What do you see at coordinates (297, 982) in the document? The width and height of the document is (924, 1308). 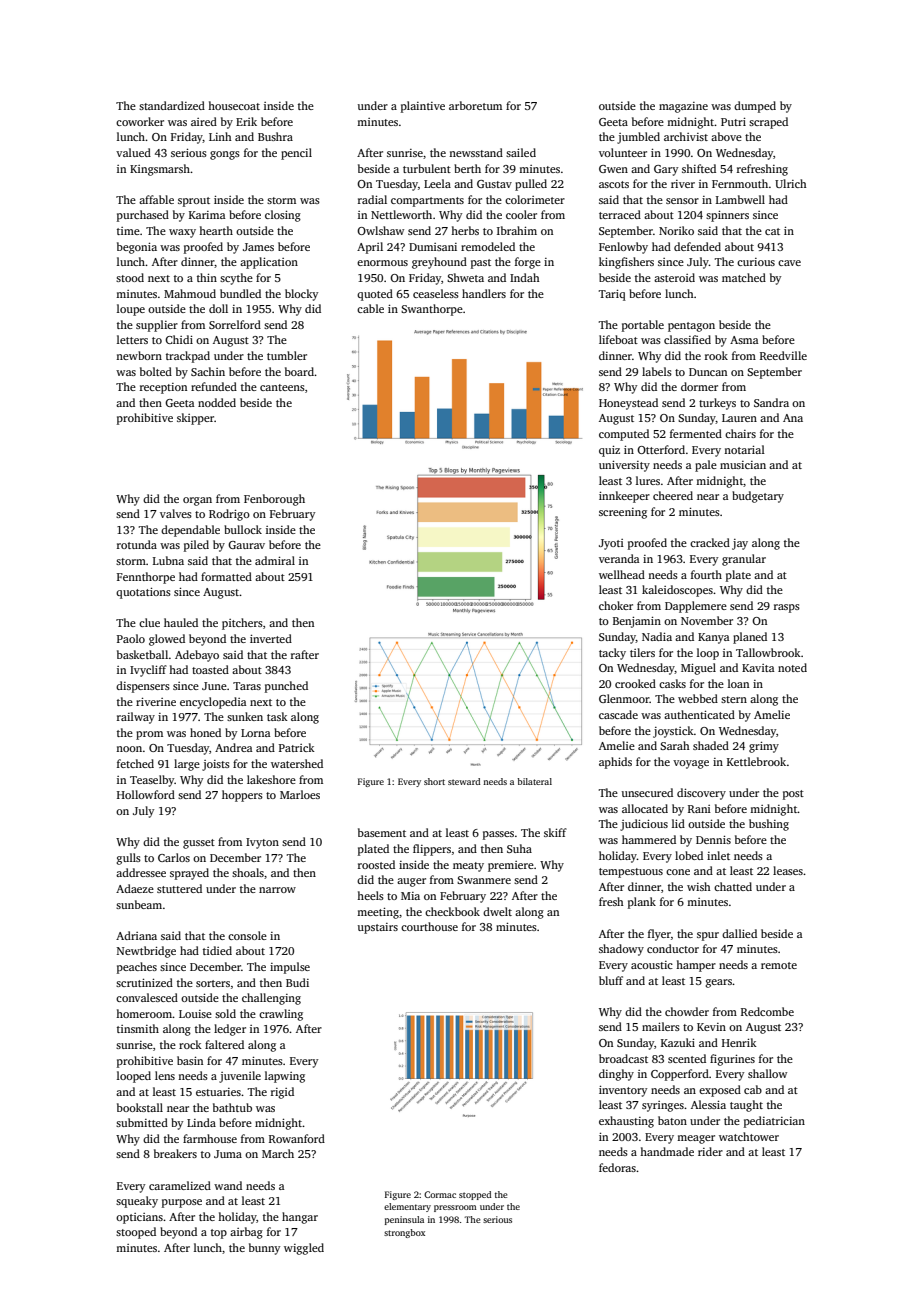 I see `Budi` at bounding box center [297, 982].
